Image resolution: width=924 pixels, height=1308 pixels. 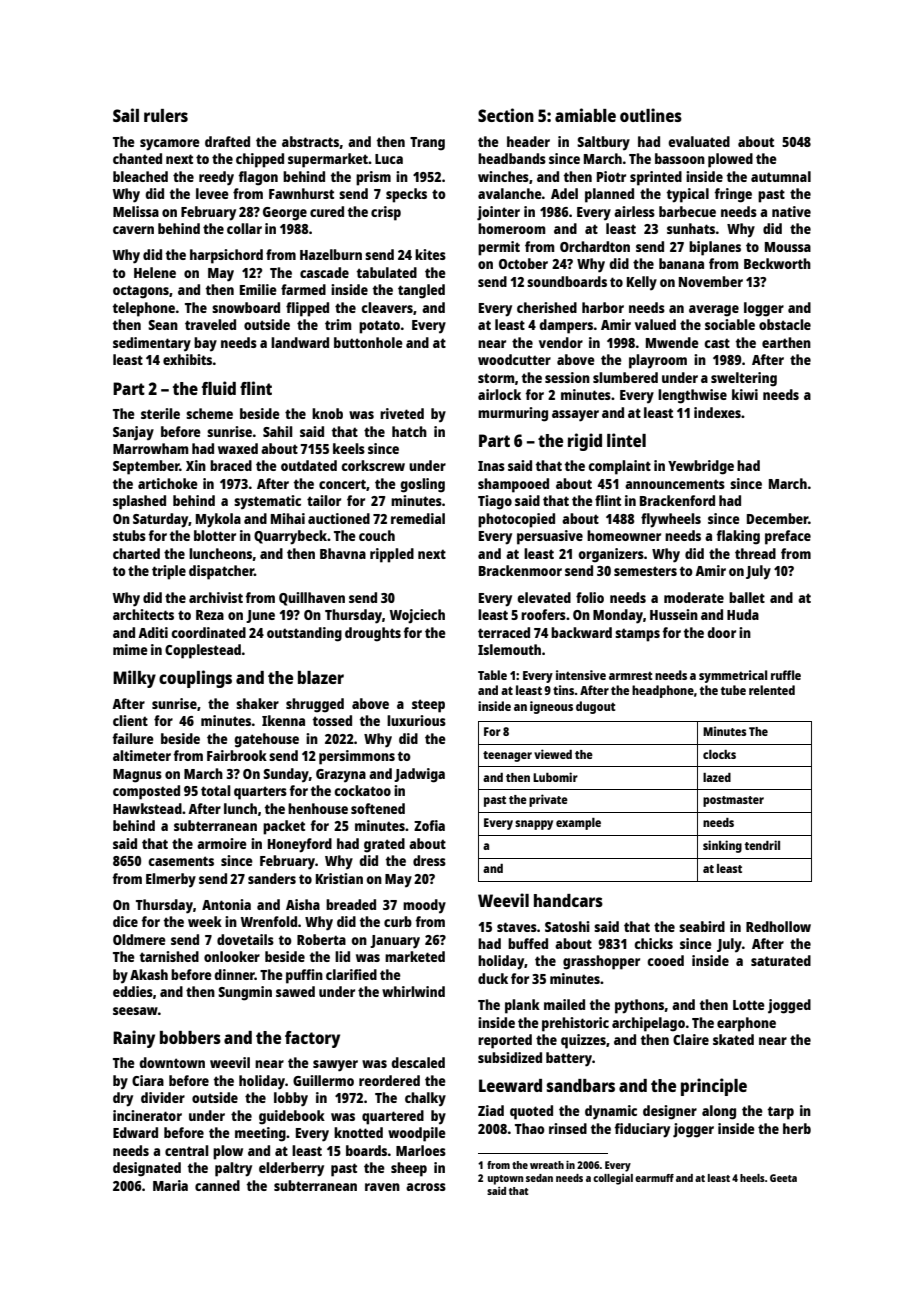 I want to click on amiable, so click(x=585, y=115).
